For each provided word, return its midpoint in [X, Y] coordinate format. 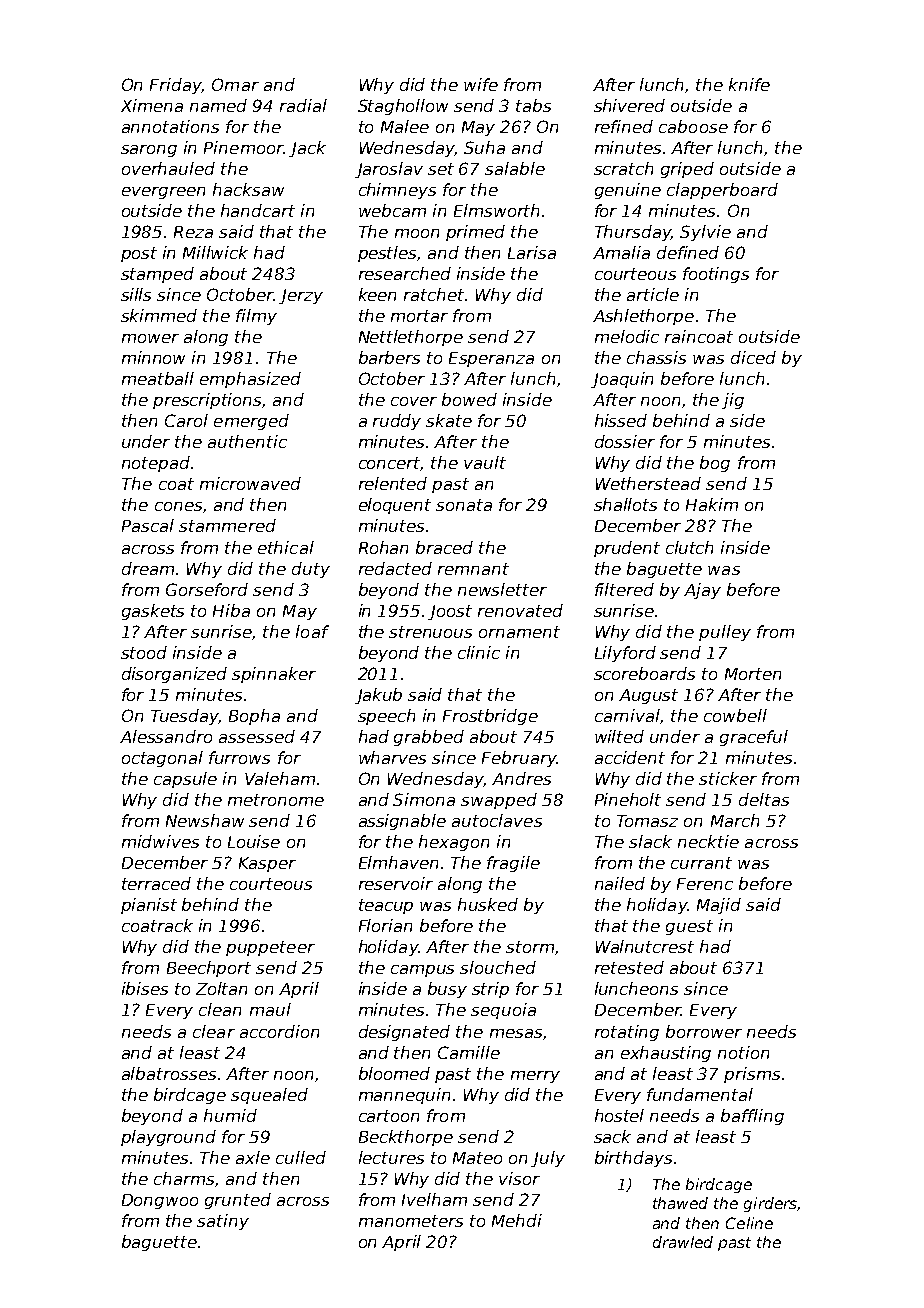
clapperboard [722, 191]
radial [303, 105]
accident [630, 757]
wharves [392, 757]
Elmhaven [398, 862]
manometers [411, 1221]
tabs [533, 105]
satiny [223, 1222]
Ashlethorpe [643, 317]
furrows [239, 757]
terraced [156, 883]
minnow [153, 357]
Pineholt [628, 799]
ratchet [434, 294]
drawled [683, 1242]
